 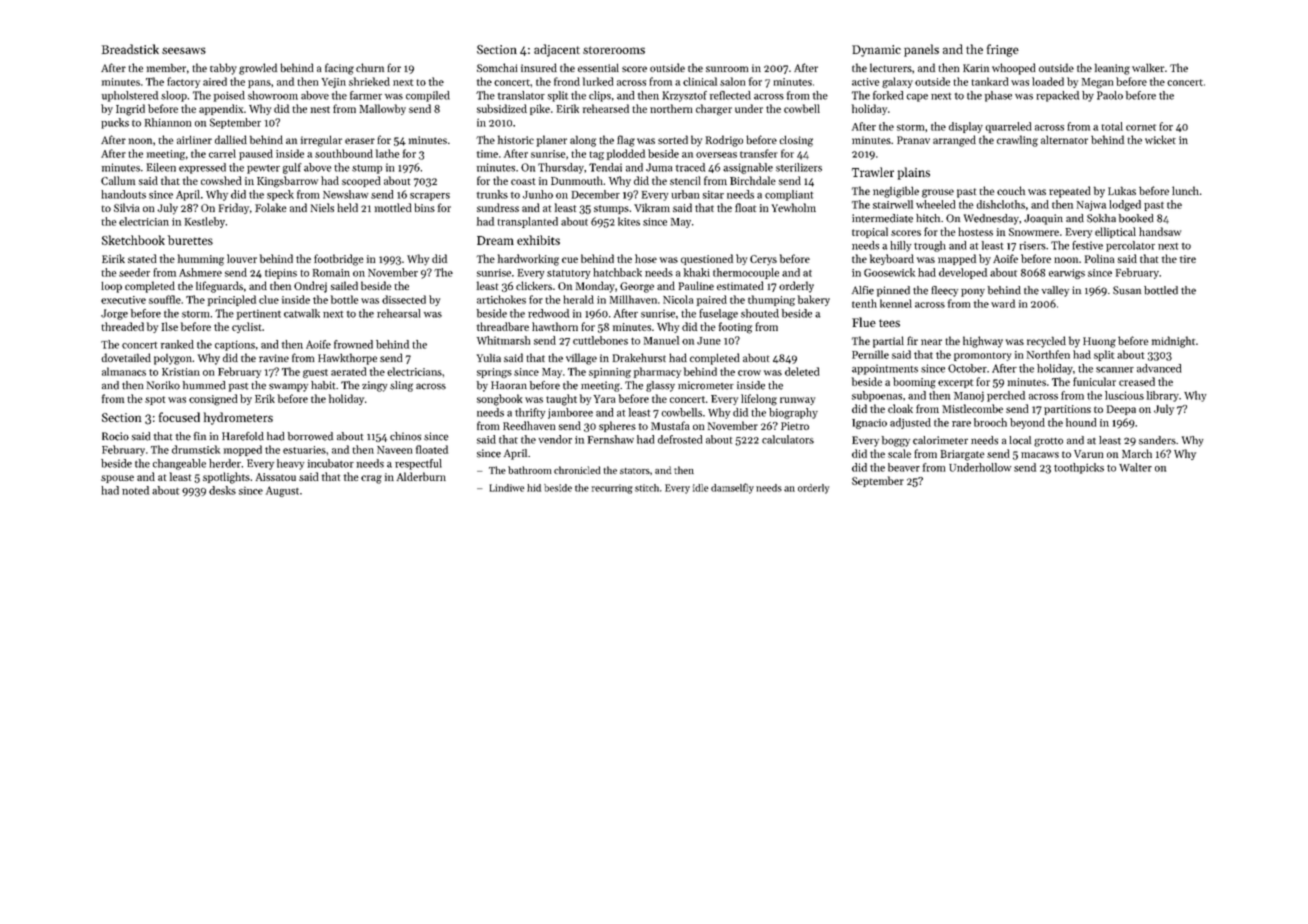 I want to click on translator, so click(x=521, y=95).
